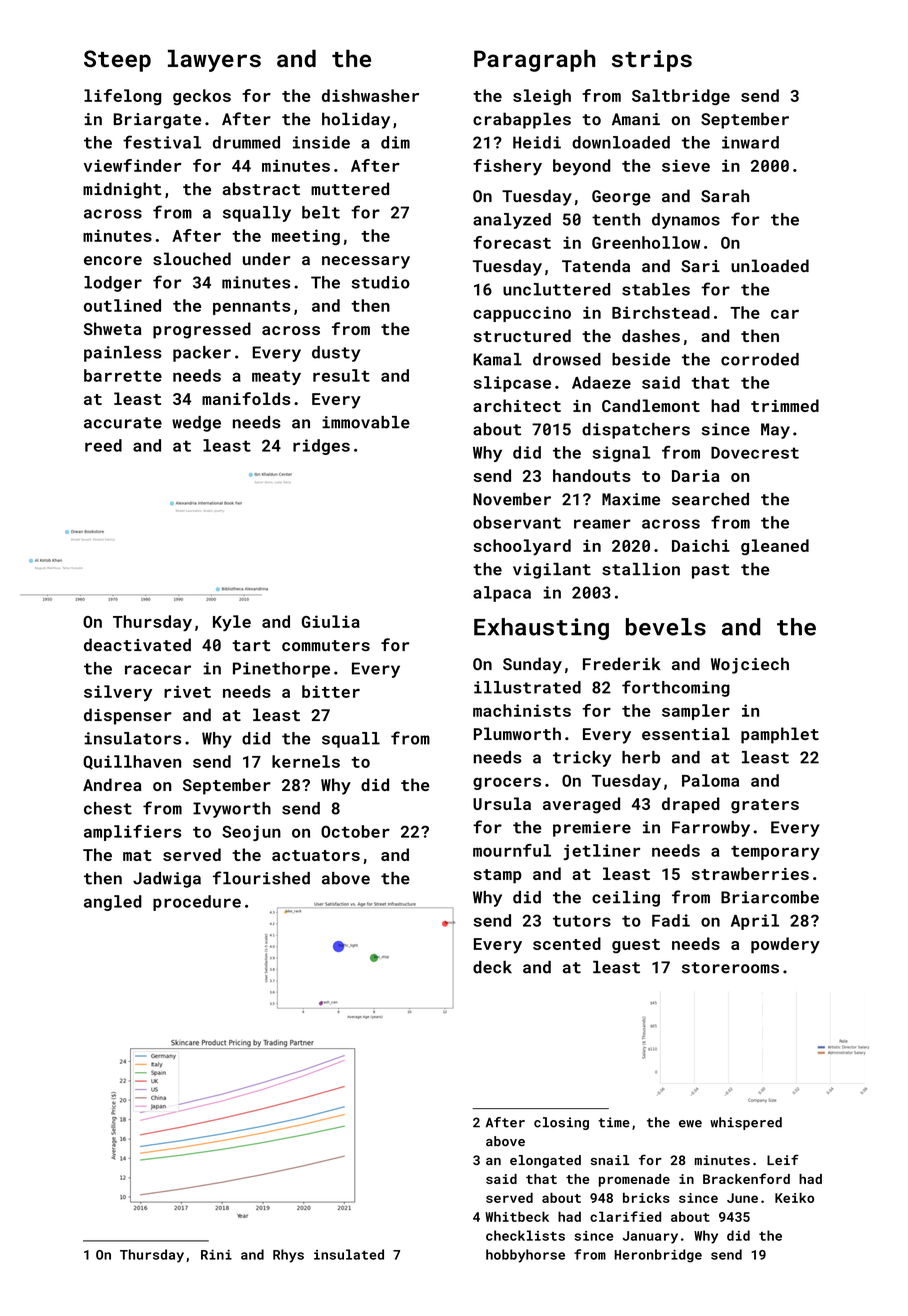 This document has width=908, height=1316. I want to click on Rini, so click(216, 1254).
